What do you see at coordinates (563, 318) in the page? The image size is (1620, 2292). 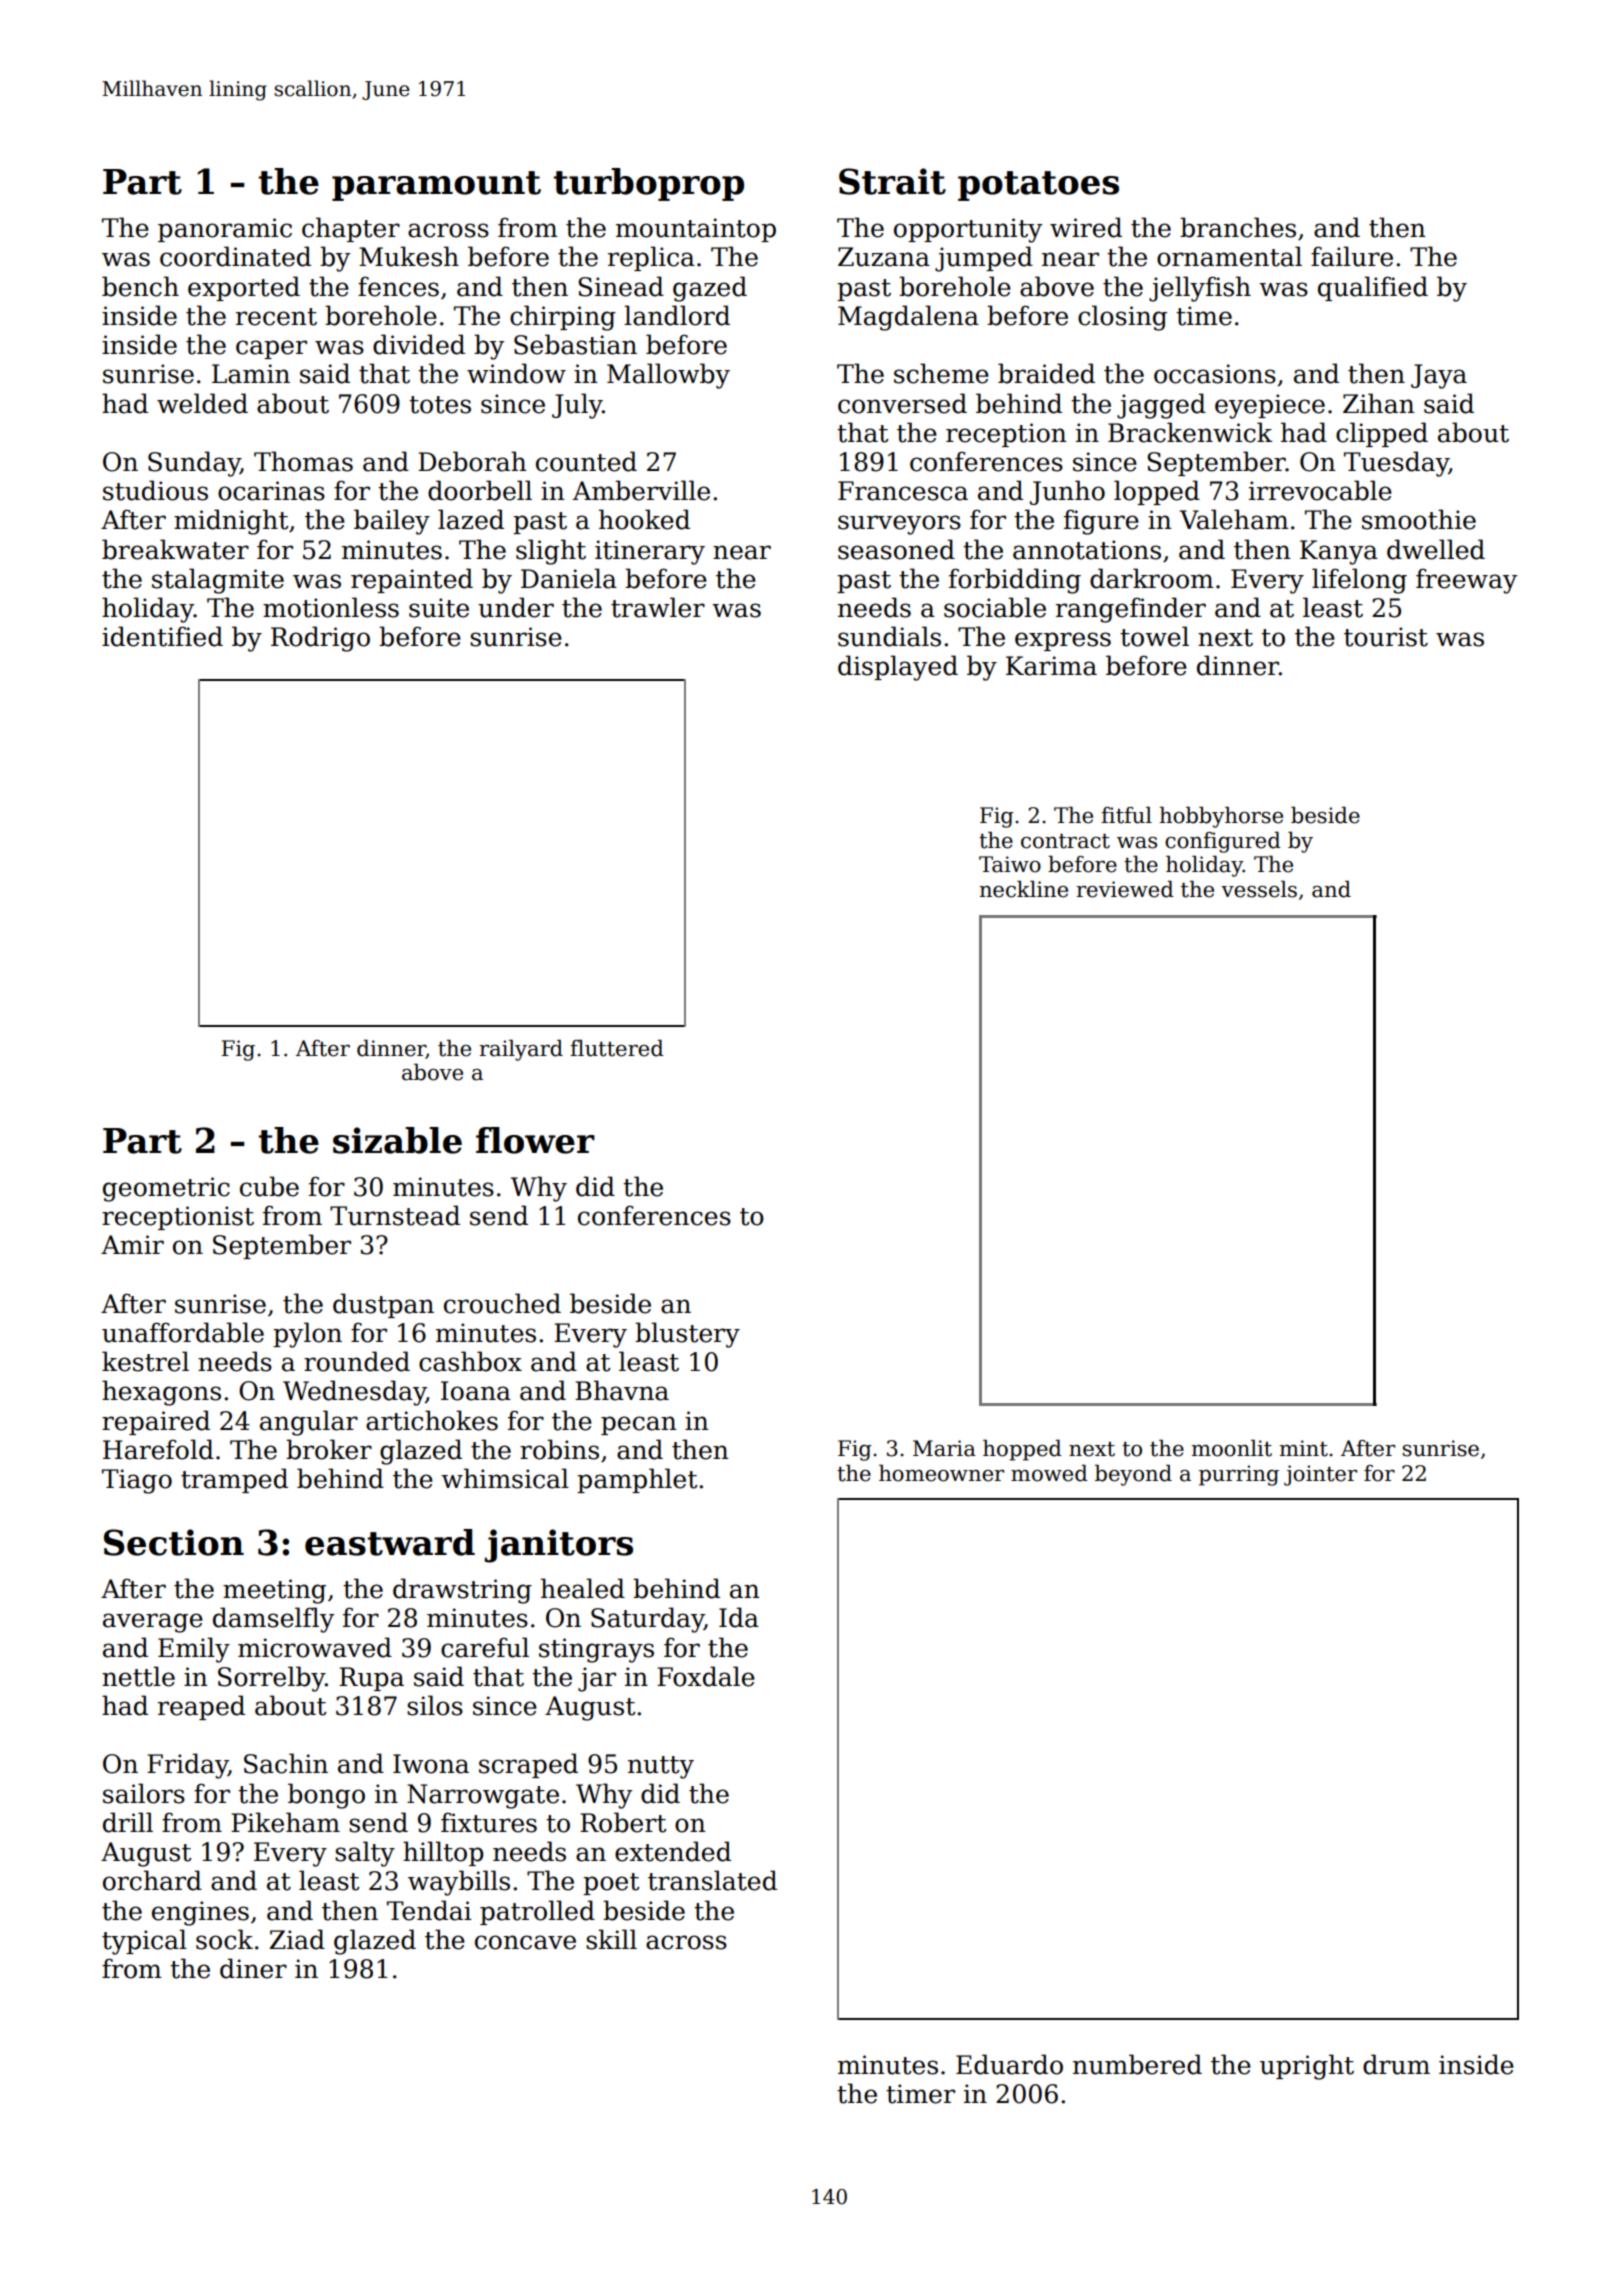 I see `chirping` at bounding box center [563, 318].
